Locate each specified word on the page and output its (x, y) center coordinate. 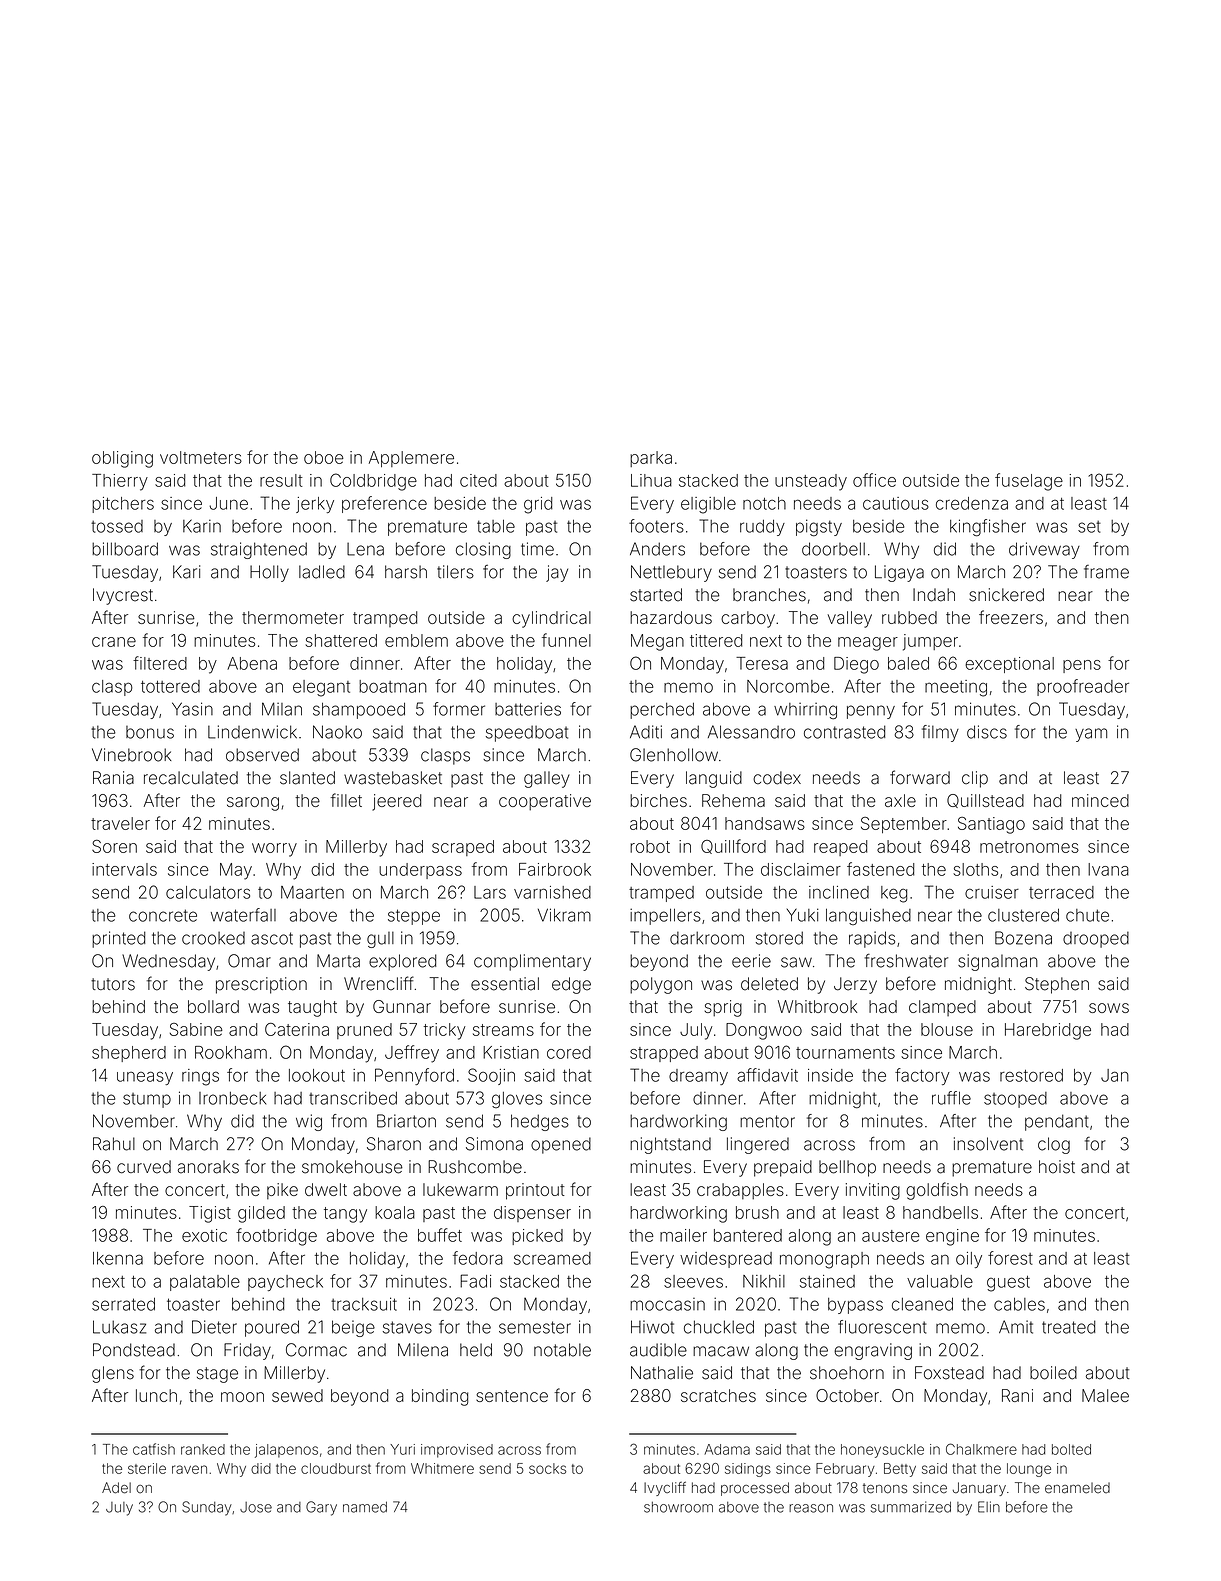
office (874, 480)
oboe (324, 457)
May (236, 871)
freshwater (906, 961)
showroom (678, 1507)
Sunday (207, 1508)
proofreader (1083, 687)
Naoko (337, 732)
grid (538, 505)
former (459, 709)
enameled (1077, 1488)
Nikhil (764, 1281)
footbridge (276, 1237)
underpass (420, 871)
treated (1069, 1327)
